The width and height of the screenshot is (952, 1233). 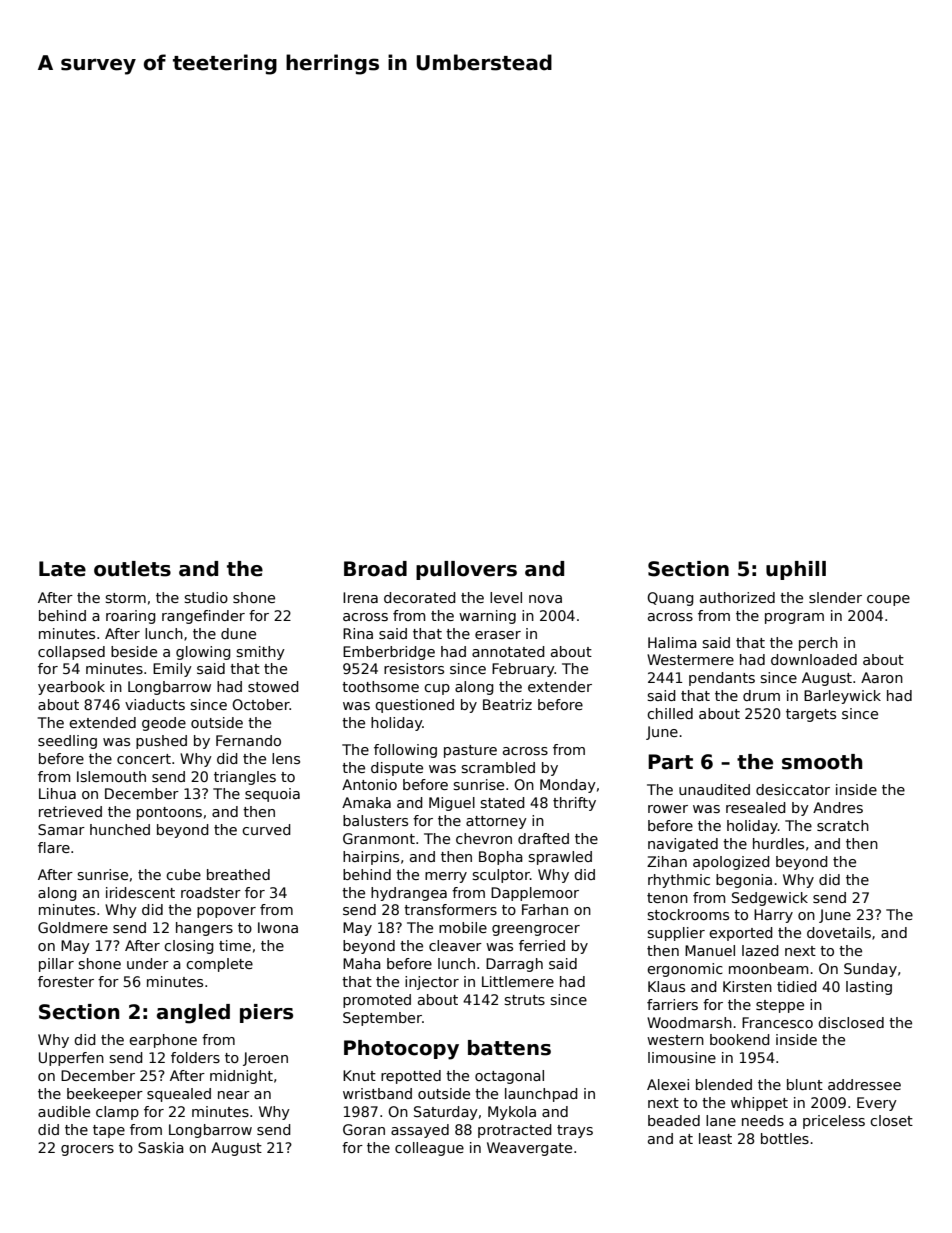 I want to click on resealed, so click(x=756, y=807).
